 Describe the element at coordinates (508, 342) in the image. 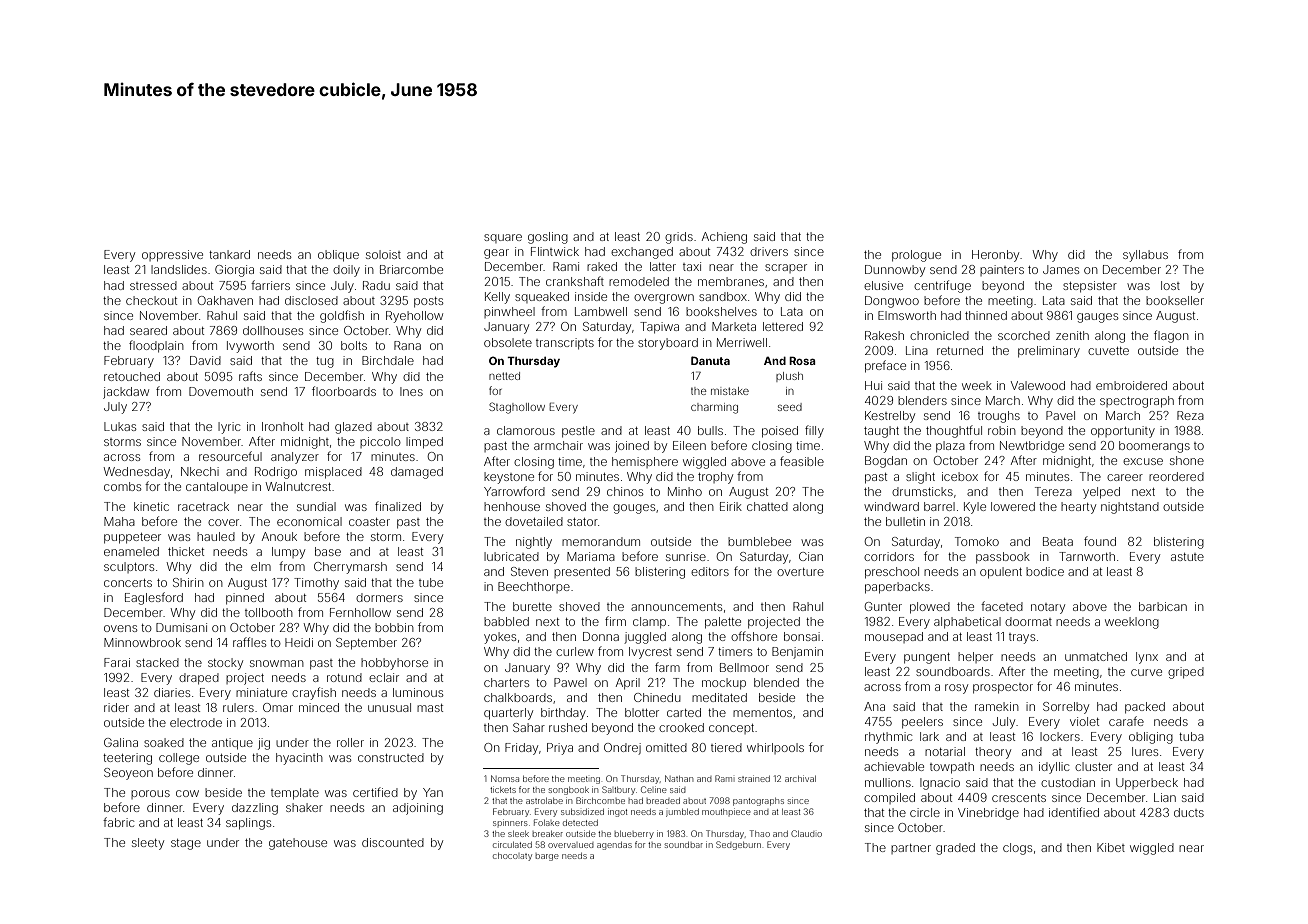

I see `obsolete` at that location.
